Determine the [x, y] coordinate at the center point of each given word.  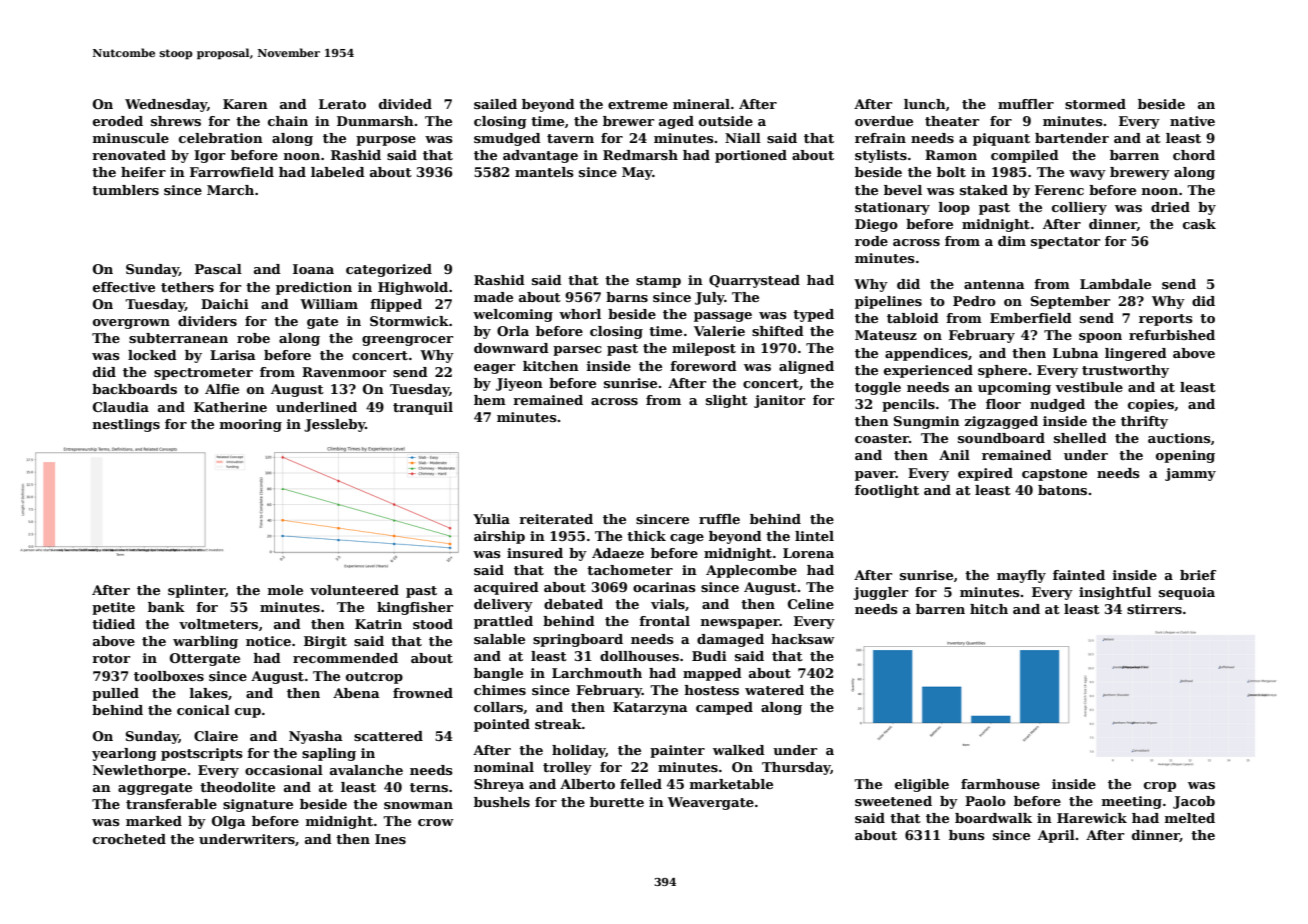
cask [1199, 224]
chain [288, 121]
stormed [1095, 104]
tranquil [423, 408]
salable [499, 639]
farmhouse [1000, 784]
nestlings [126, 425]
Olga [229, 822]
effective [124, 287]
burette [617, 802]
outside [726, 121]
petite [113, 608]
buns [967, 835]
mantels [544, 172]
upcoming [1014, 388]
